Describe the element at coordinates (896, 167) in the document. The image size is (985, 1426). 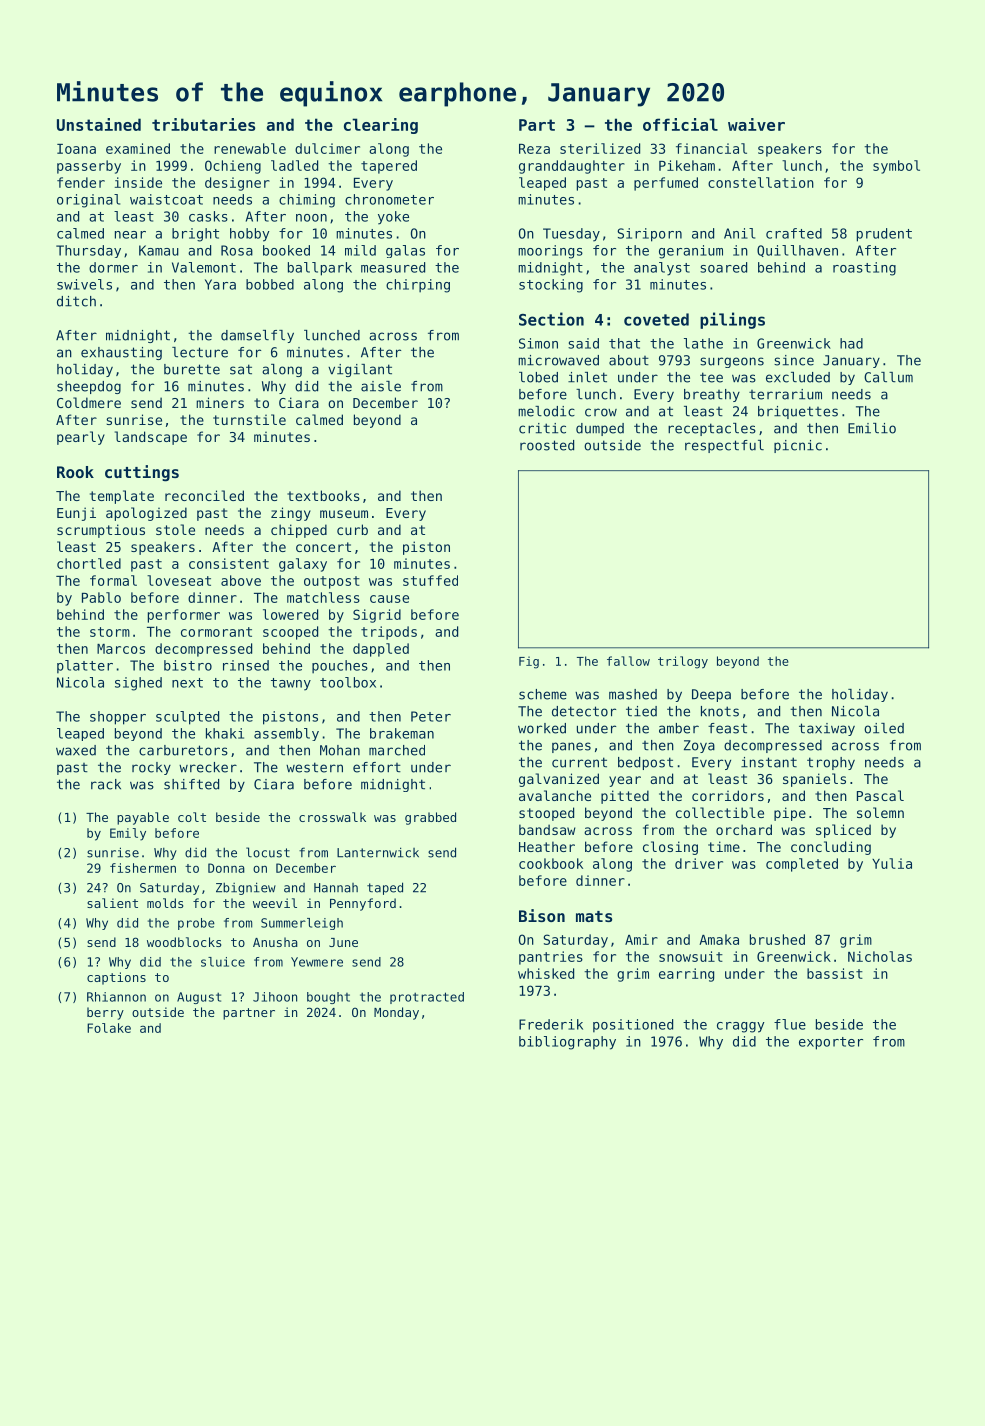
I see `symbol` at that location.
